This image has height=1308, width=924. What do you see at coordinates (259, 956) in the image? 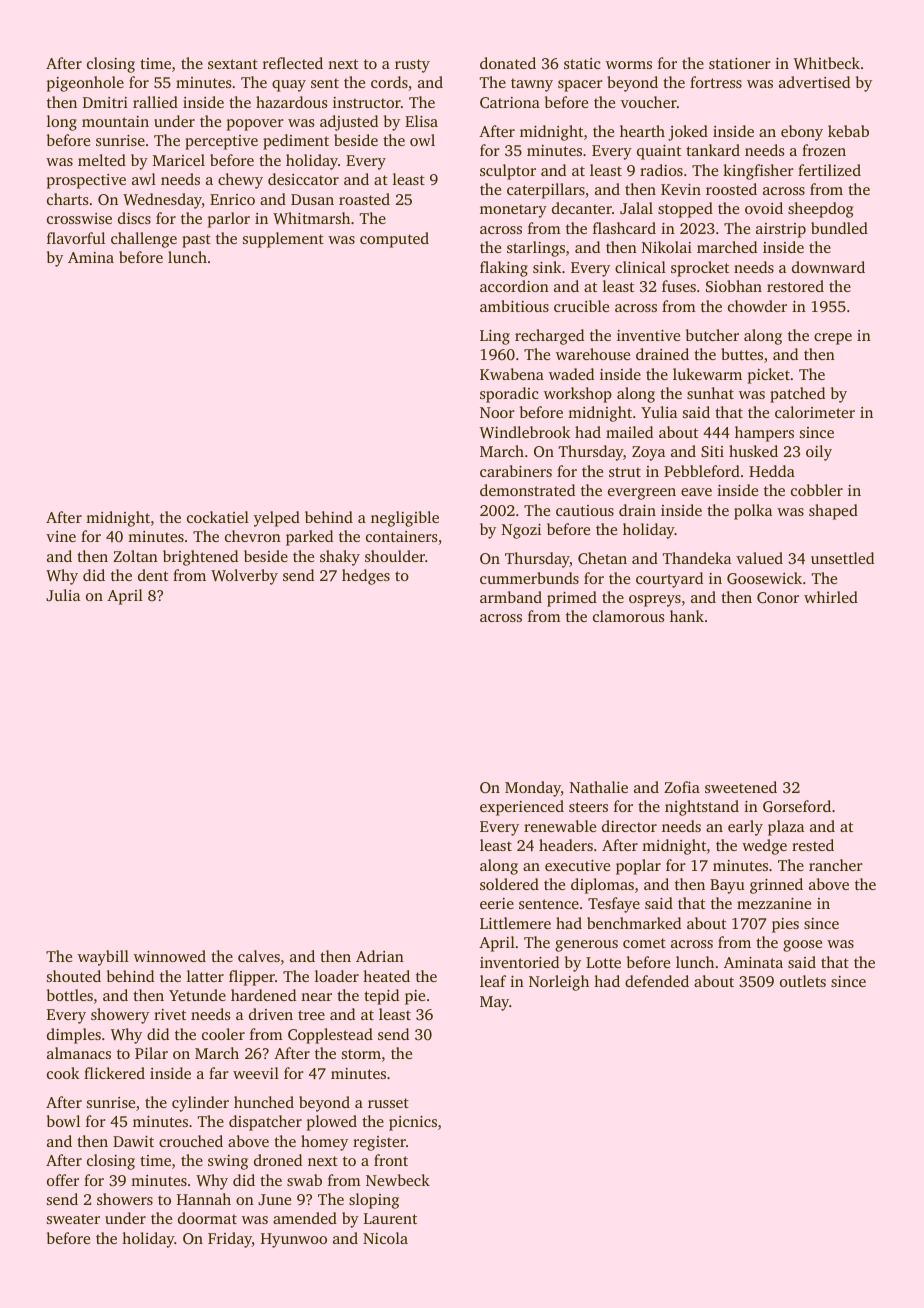
I see `calves` at bounding box center [259, 956].
